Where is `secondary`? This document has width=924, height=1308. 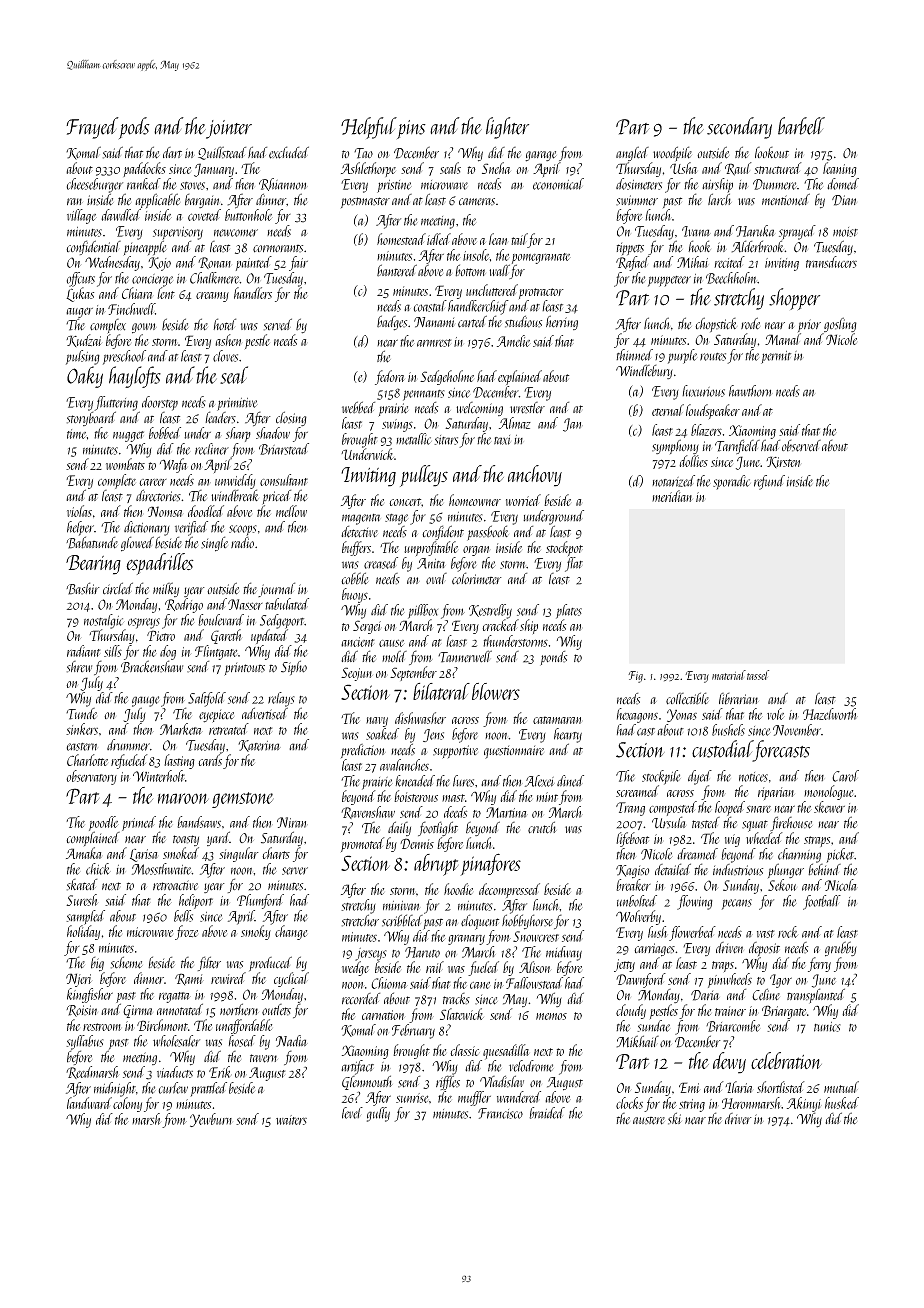
secondary is located at coordinates (739, 128).
